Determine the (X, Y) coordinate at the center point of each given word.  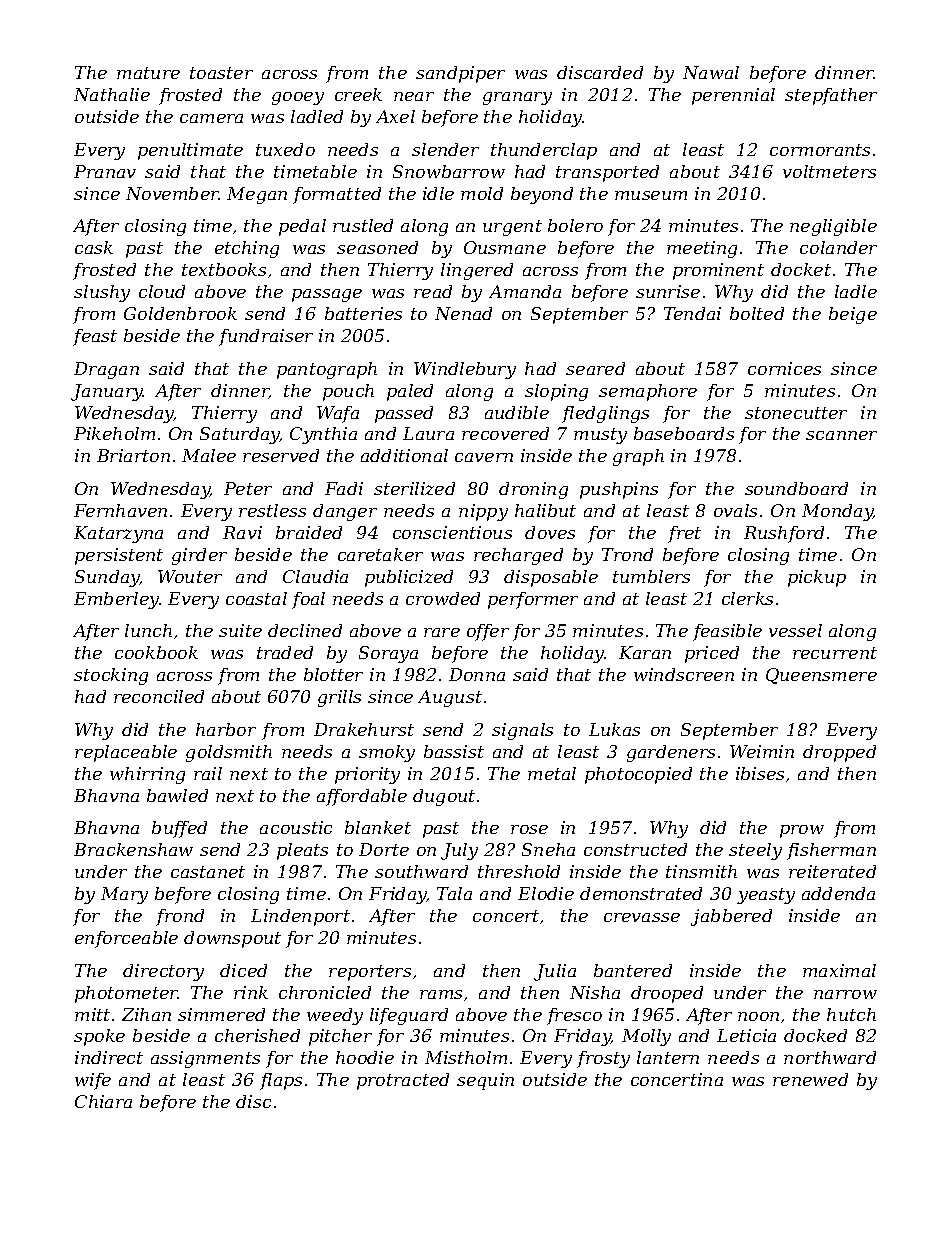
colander (838, 247)
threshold (519, 871)
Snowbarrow (449, 171)
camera (211, 118)
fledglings (605, 414)
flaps (281, 1081)
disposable (551, 578)
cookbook (156, 652)
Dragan (106, 370)
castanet (208, 872)
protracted (403, 1081)
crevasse (642, 917)
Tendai (692, 313)
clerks (747, 598)
